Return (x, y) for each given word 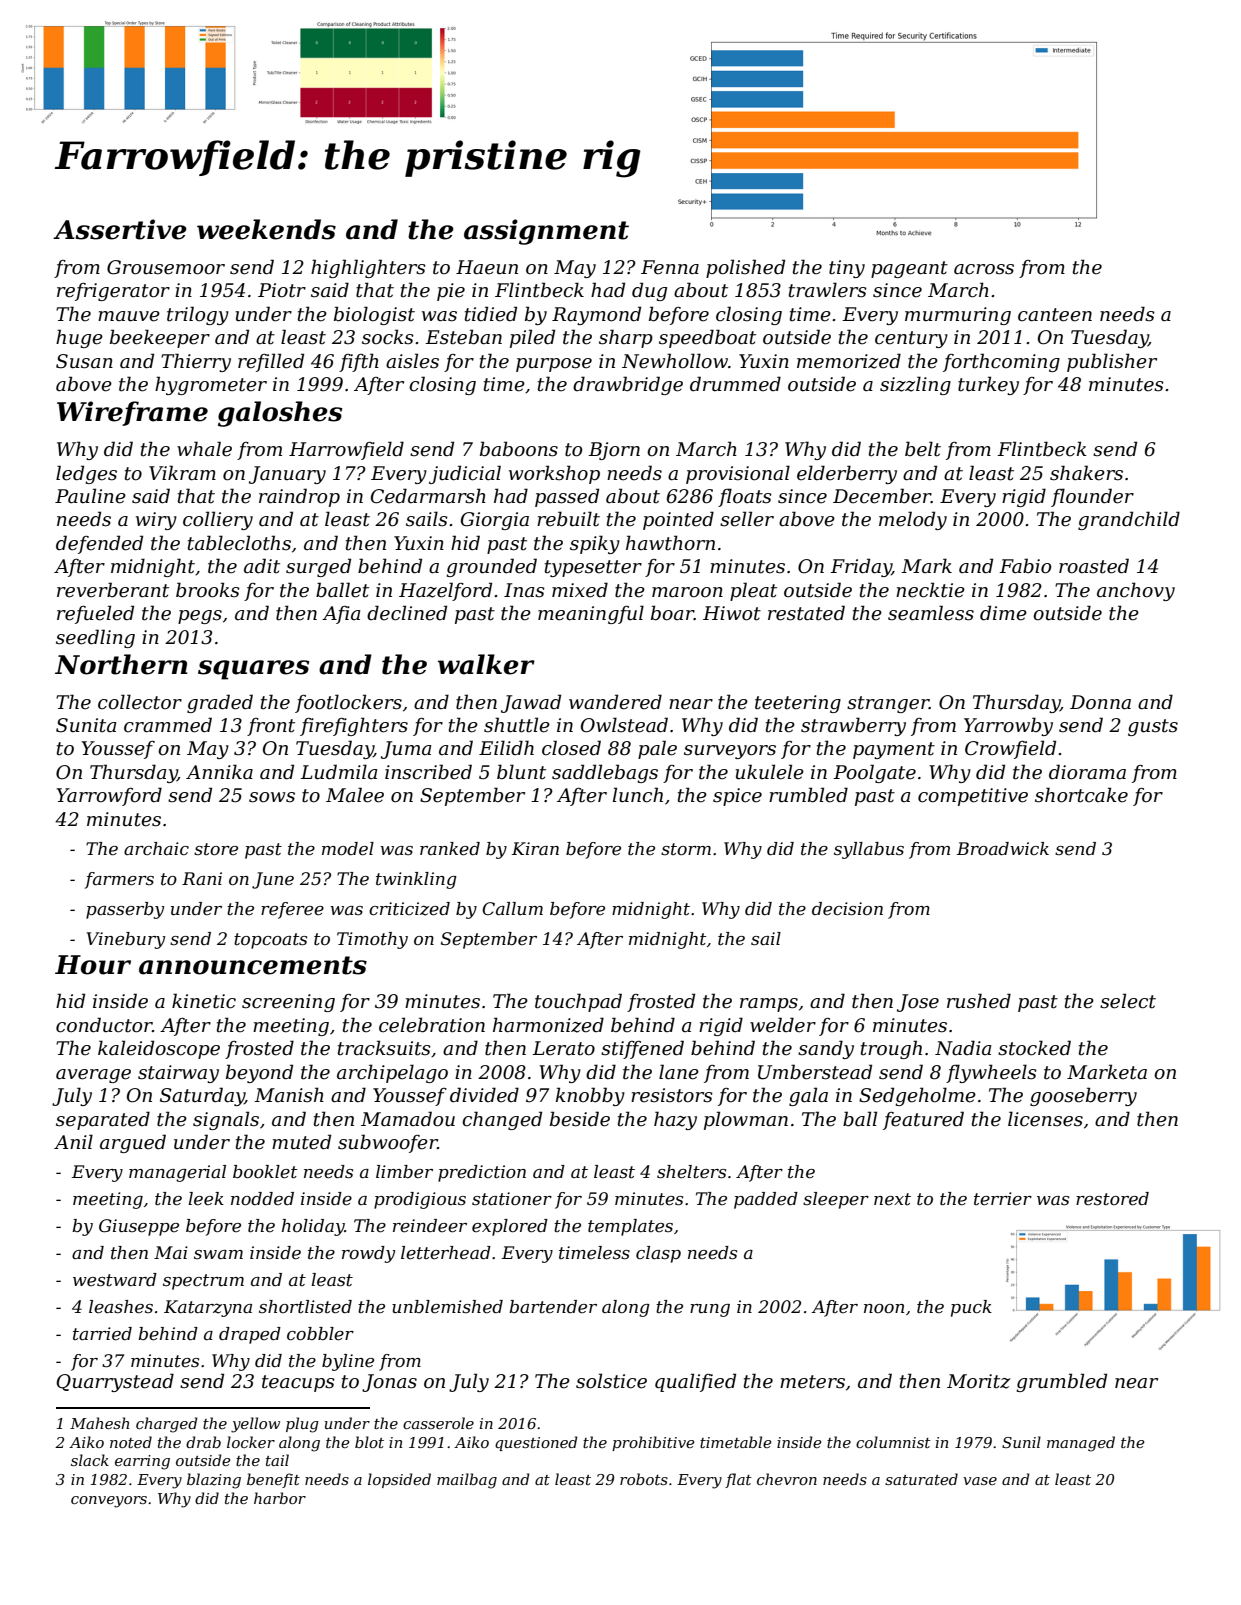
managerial (177, 1173)
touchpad (578, 1002)
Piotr (282, 290)
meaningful (591, 614)
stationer (512, 1199)
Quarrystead (115, 1382)
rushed (979, 1001)
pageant (909, 269)
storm (686, 849)
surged (318, 567)
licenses (1045, 1119)
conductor (104, 1025)
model (348, 849)
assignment (546, 232)
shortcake (1081, 795)
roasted (1094, 566)
